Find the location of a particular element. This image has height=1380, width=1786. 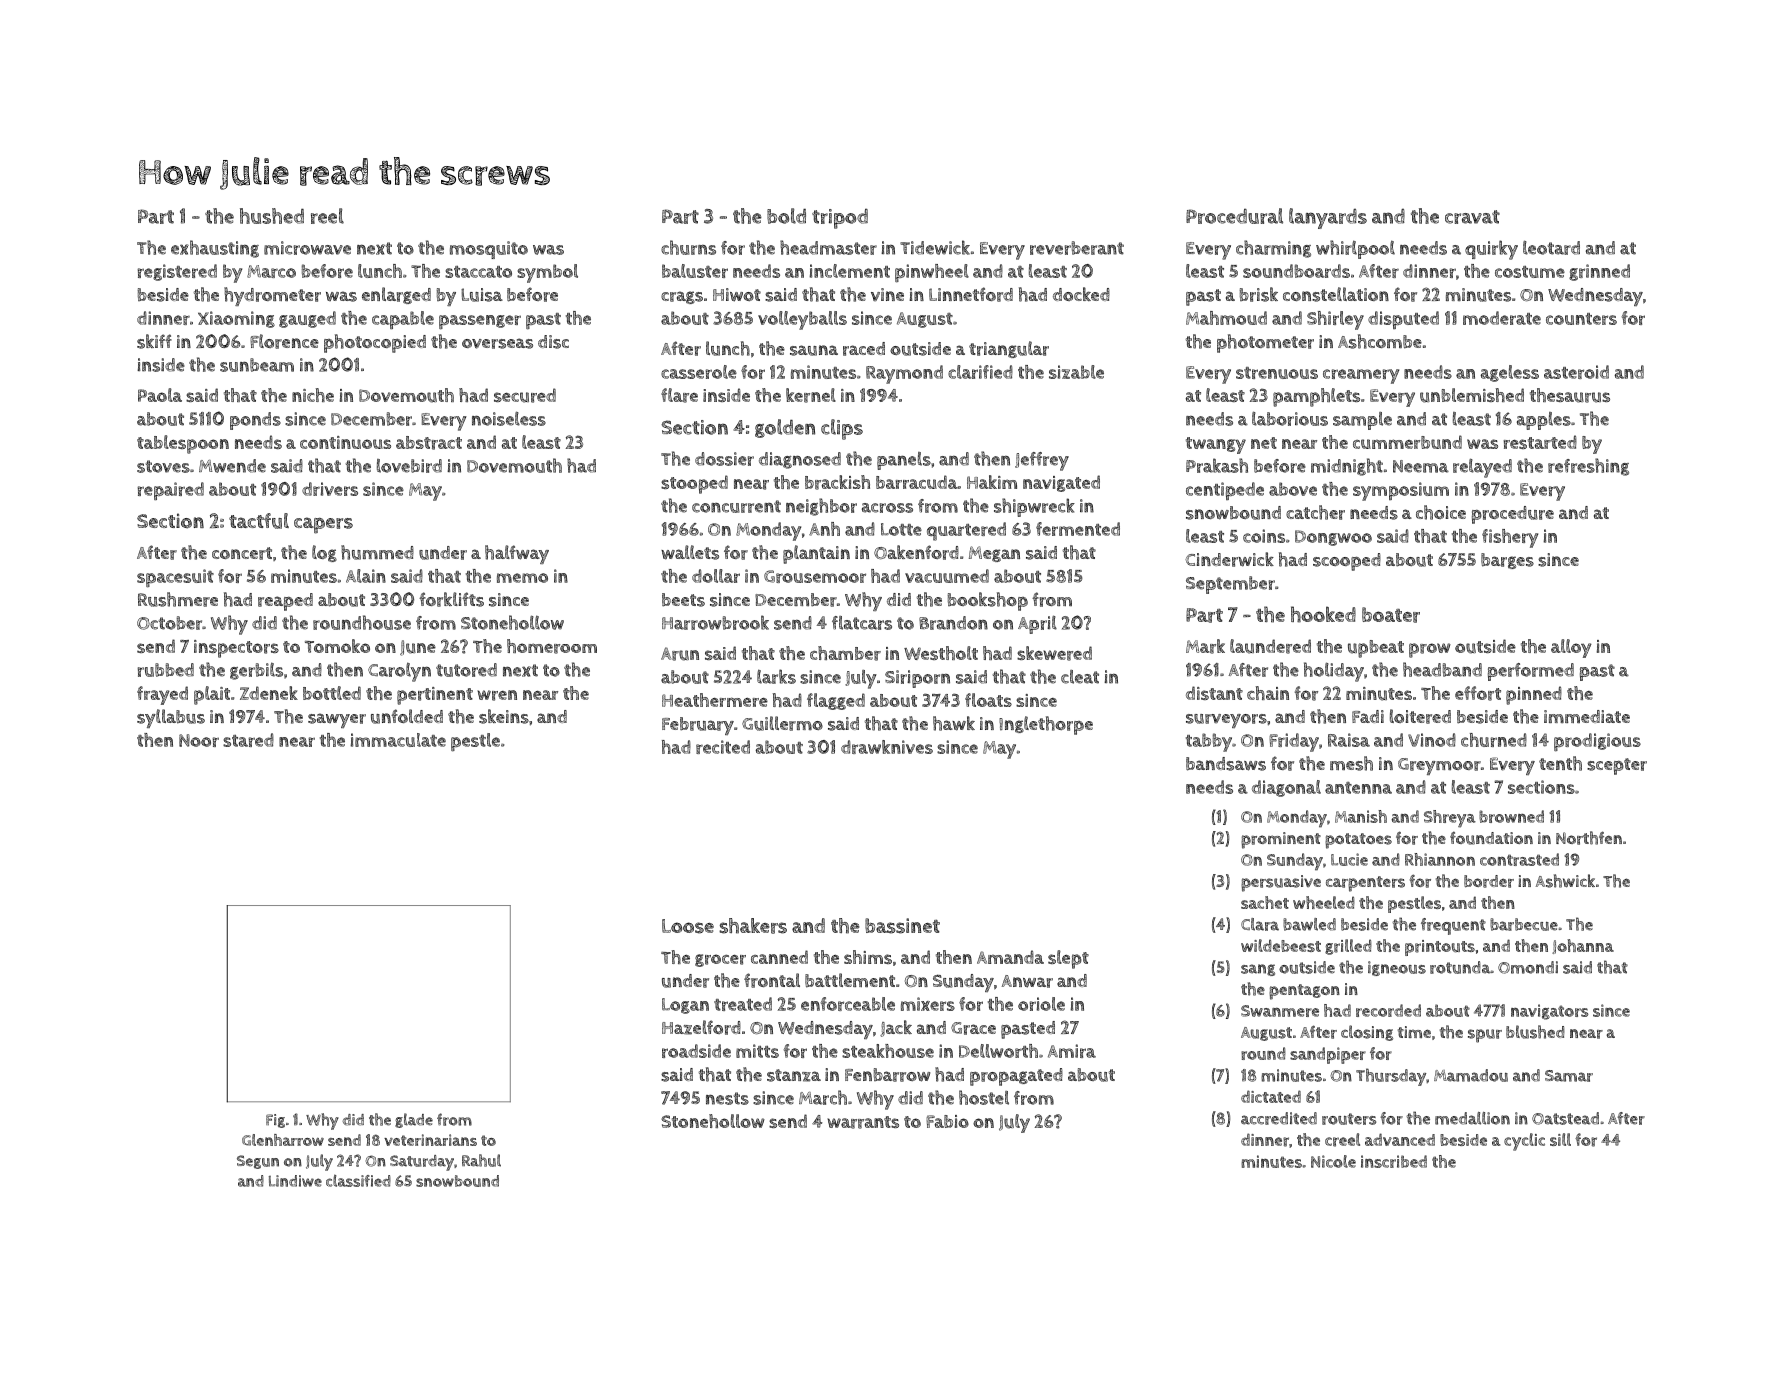

hushed is located at coordinates (272, 216).
